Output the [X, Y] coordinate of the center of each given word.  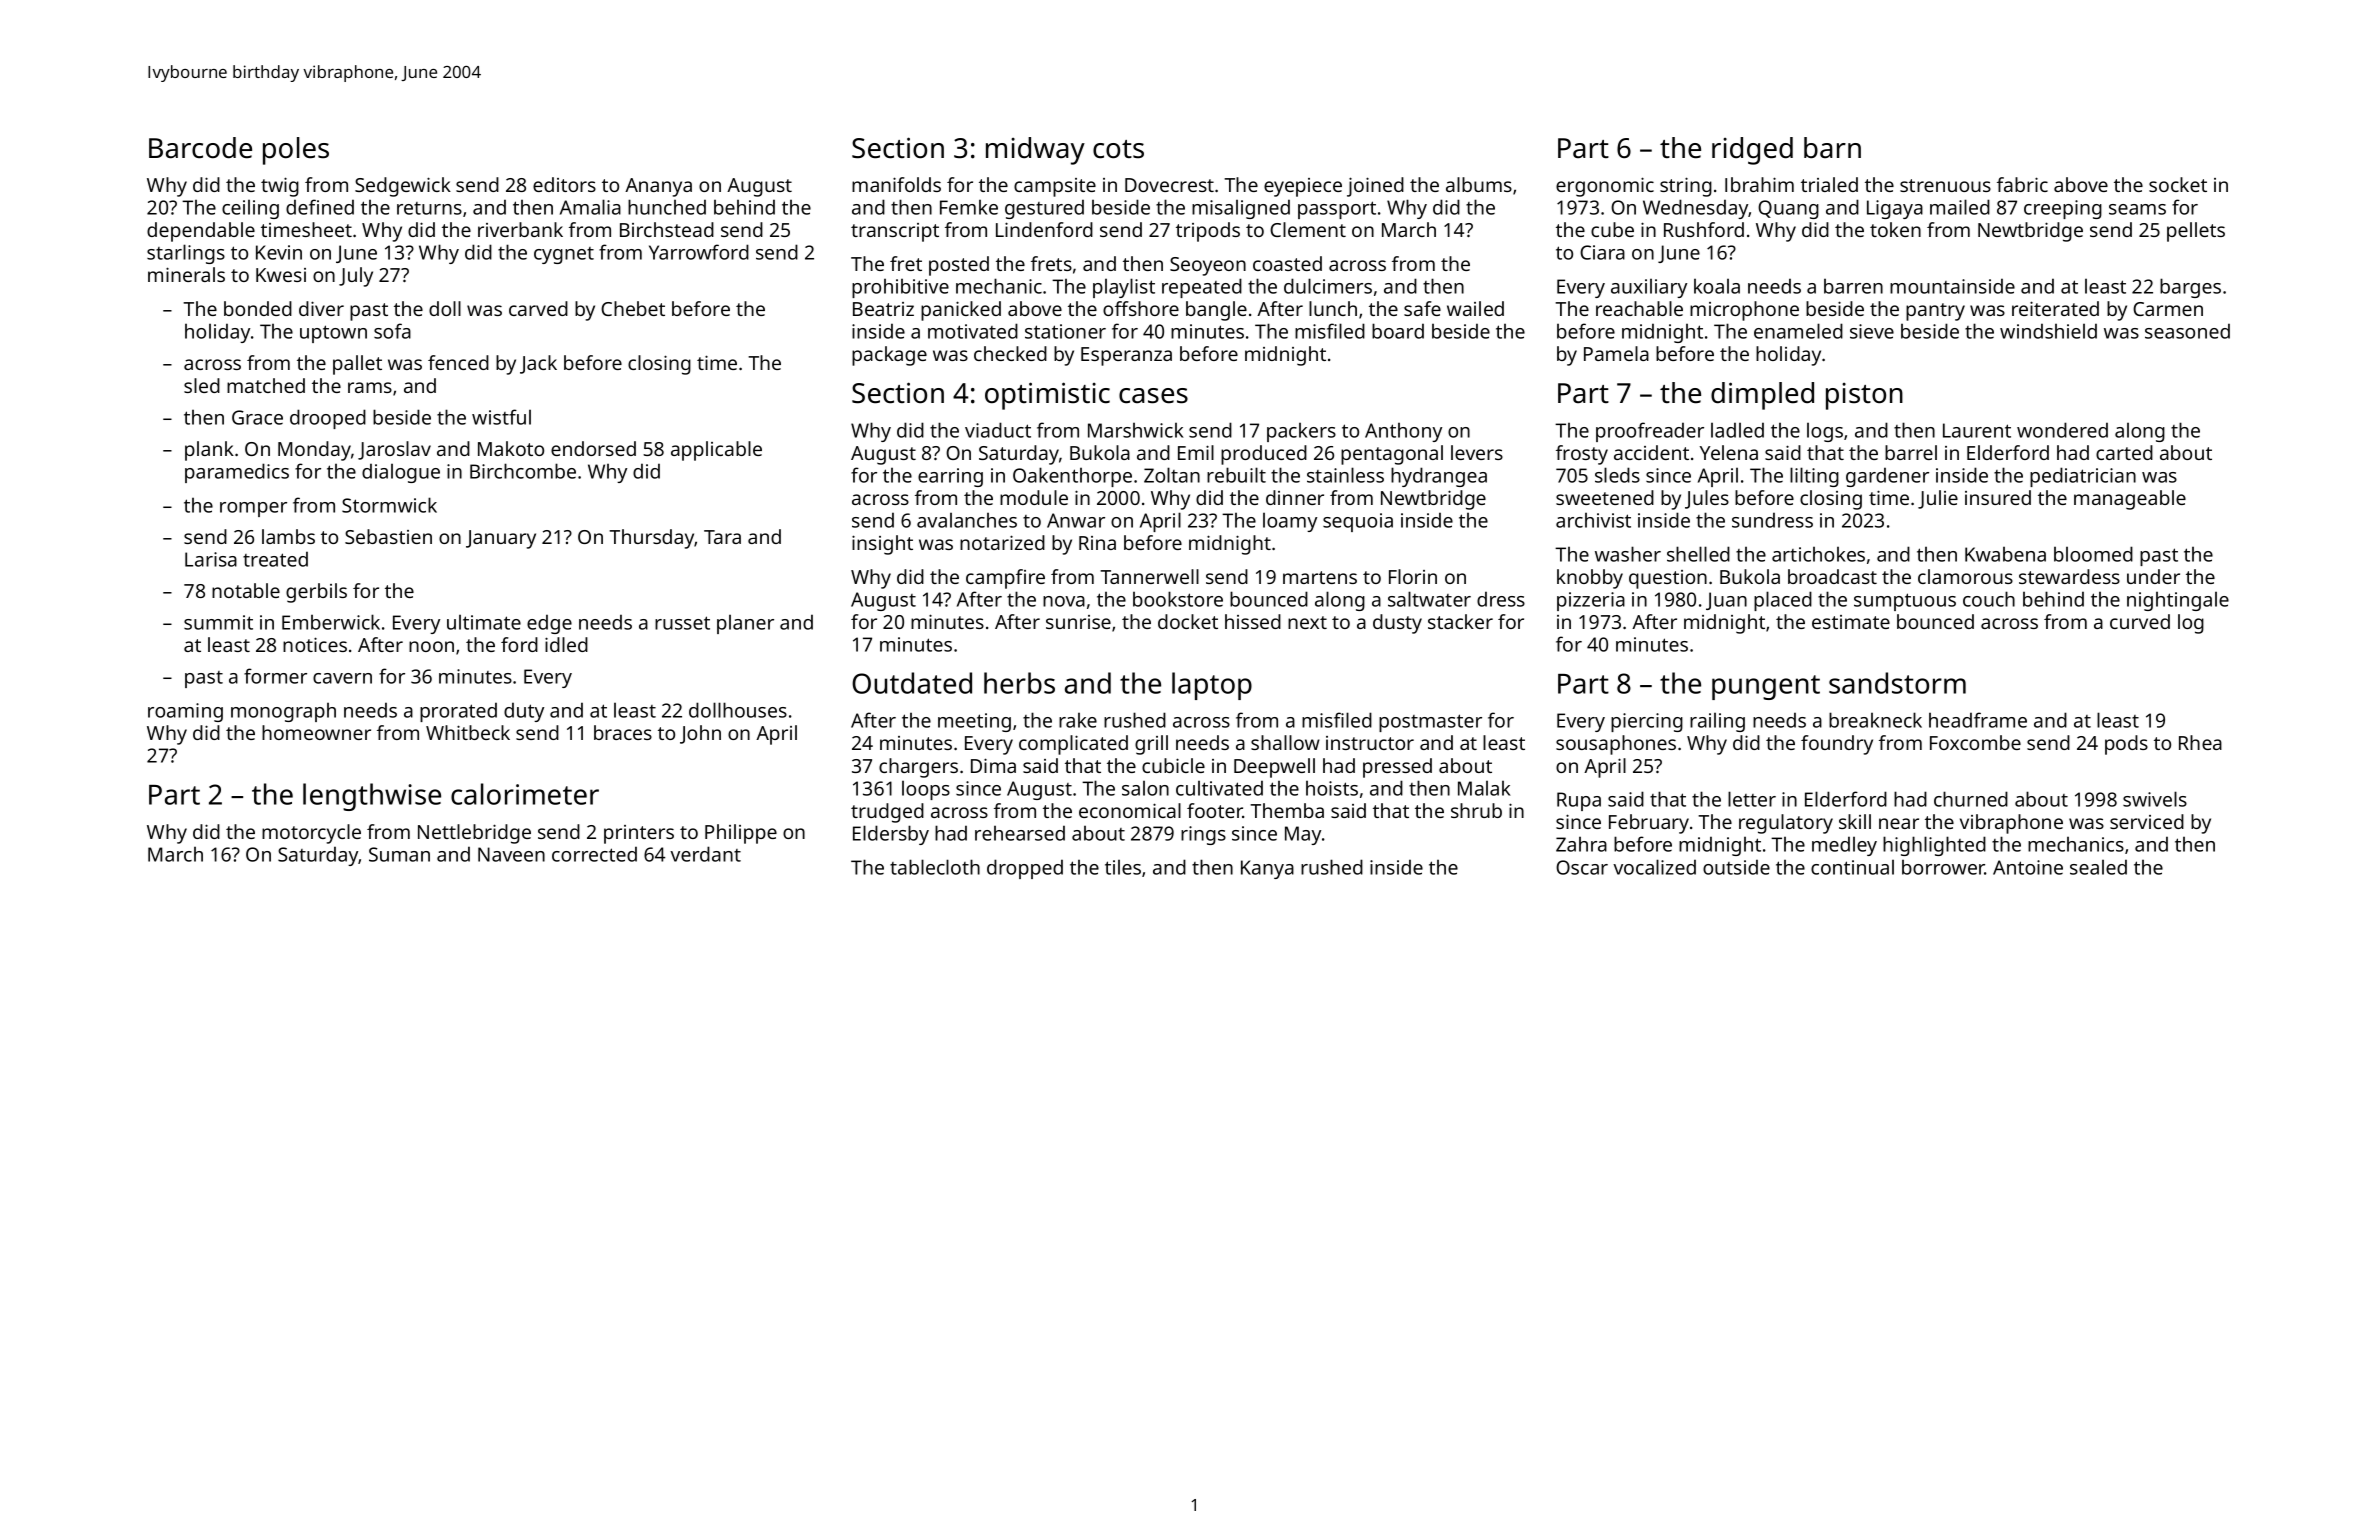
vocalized [1654, 867]
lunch [1333, 308]
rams [370, 387]
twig [280, 187]
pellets [2196, 232]
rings [1203, 835]
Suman [399, 854]
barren [1853, 286]
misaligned [1241, 209]
